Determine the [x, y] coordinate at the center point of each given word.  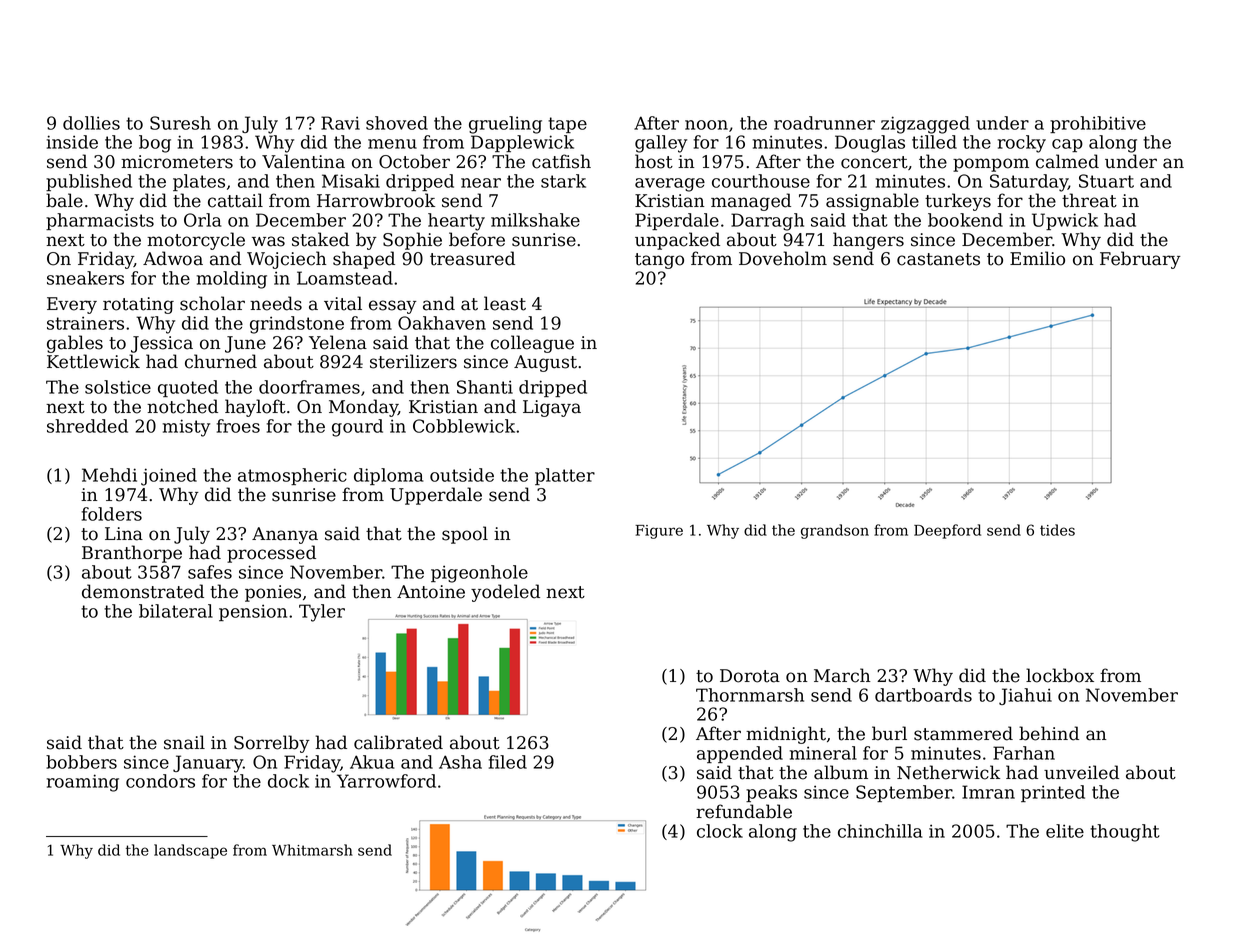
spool [465, 535]
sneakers [85, 278]
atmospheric [292, 476]
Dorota [750, 676]
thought [1125, 833]
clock [720, 831]
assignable [872, 202]
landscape [190, 851]
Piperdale [677, 221]
